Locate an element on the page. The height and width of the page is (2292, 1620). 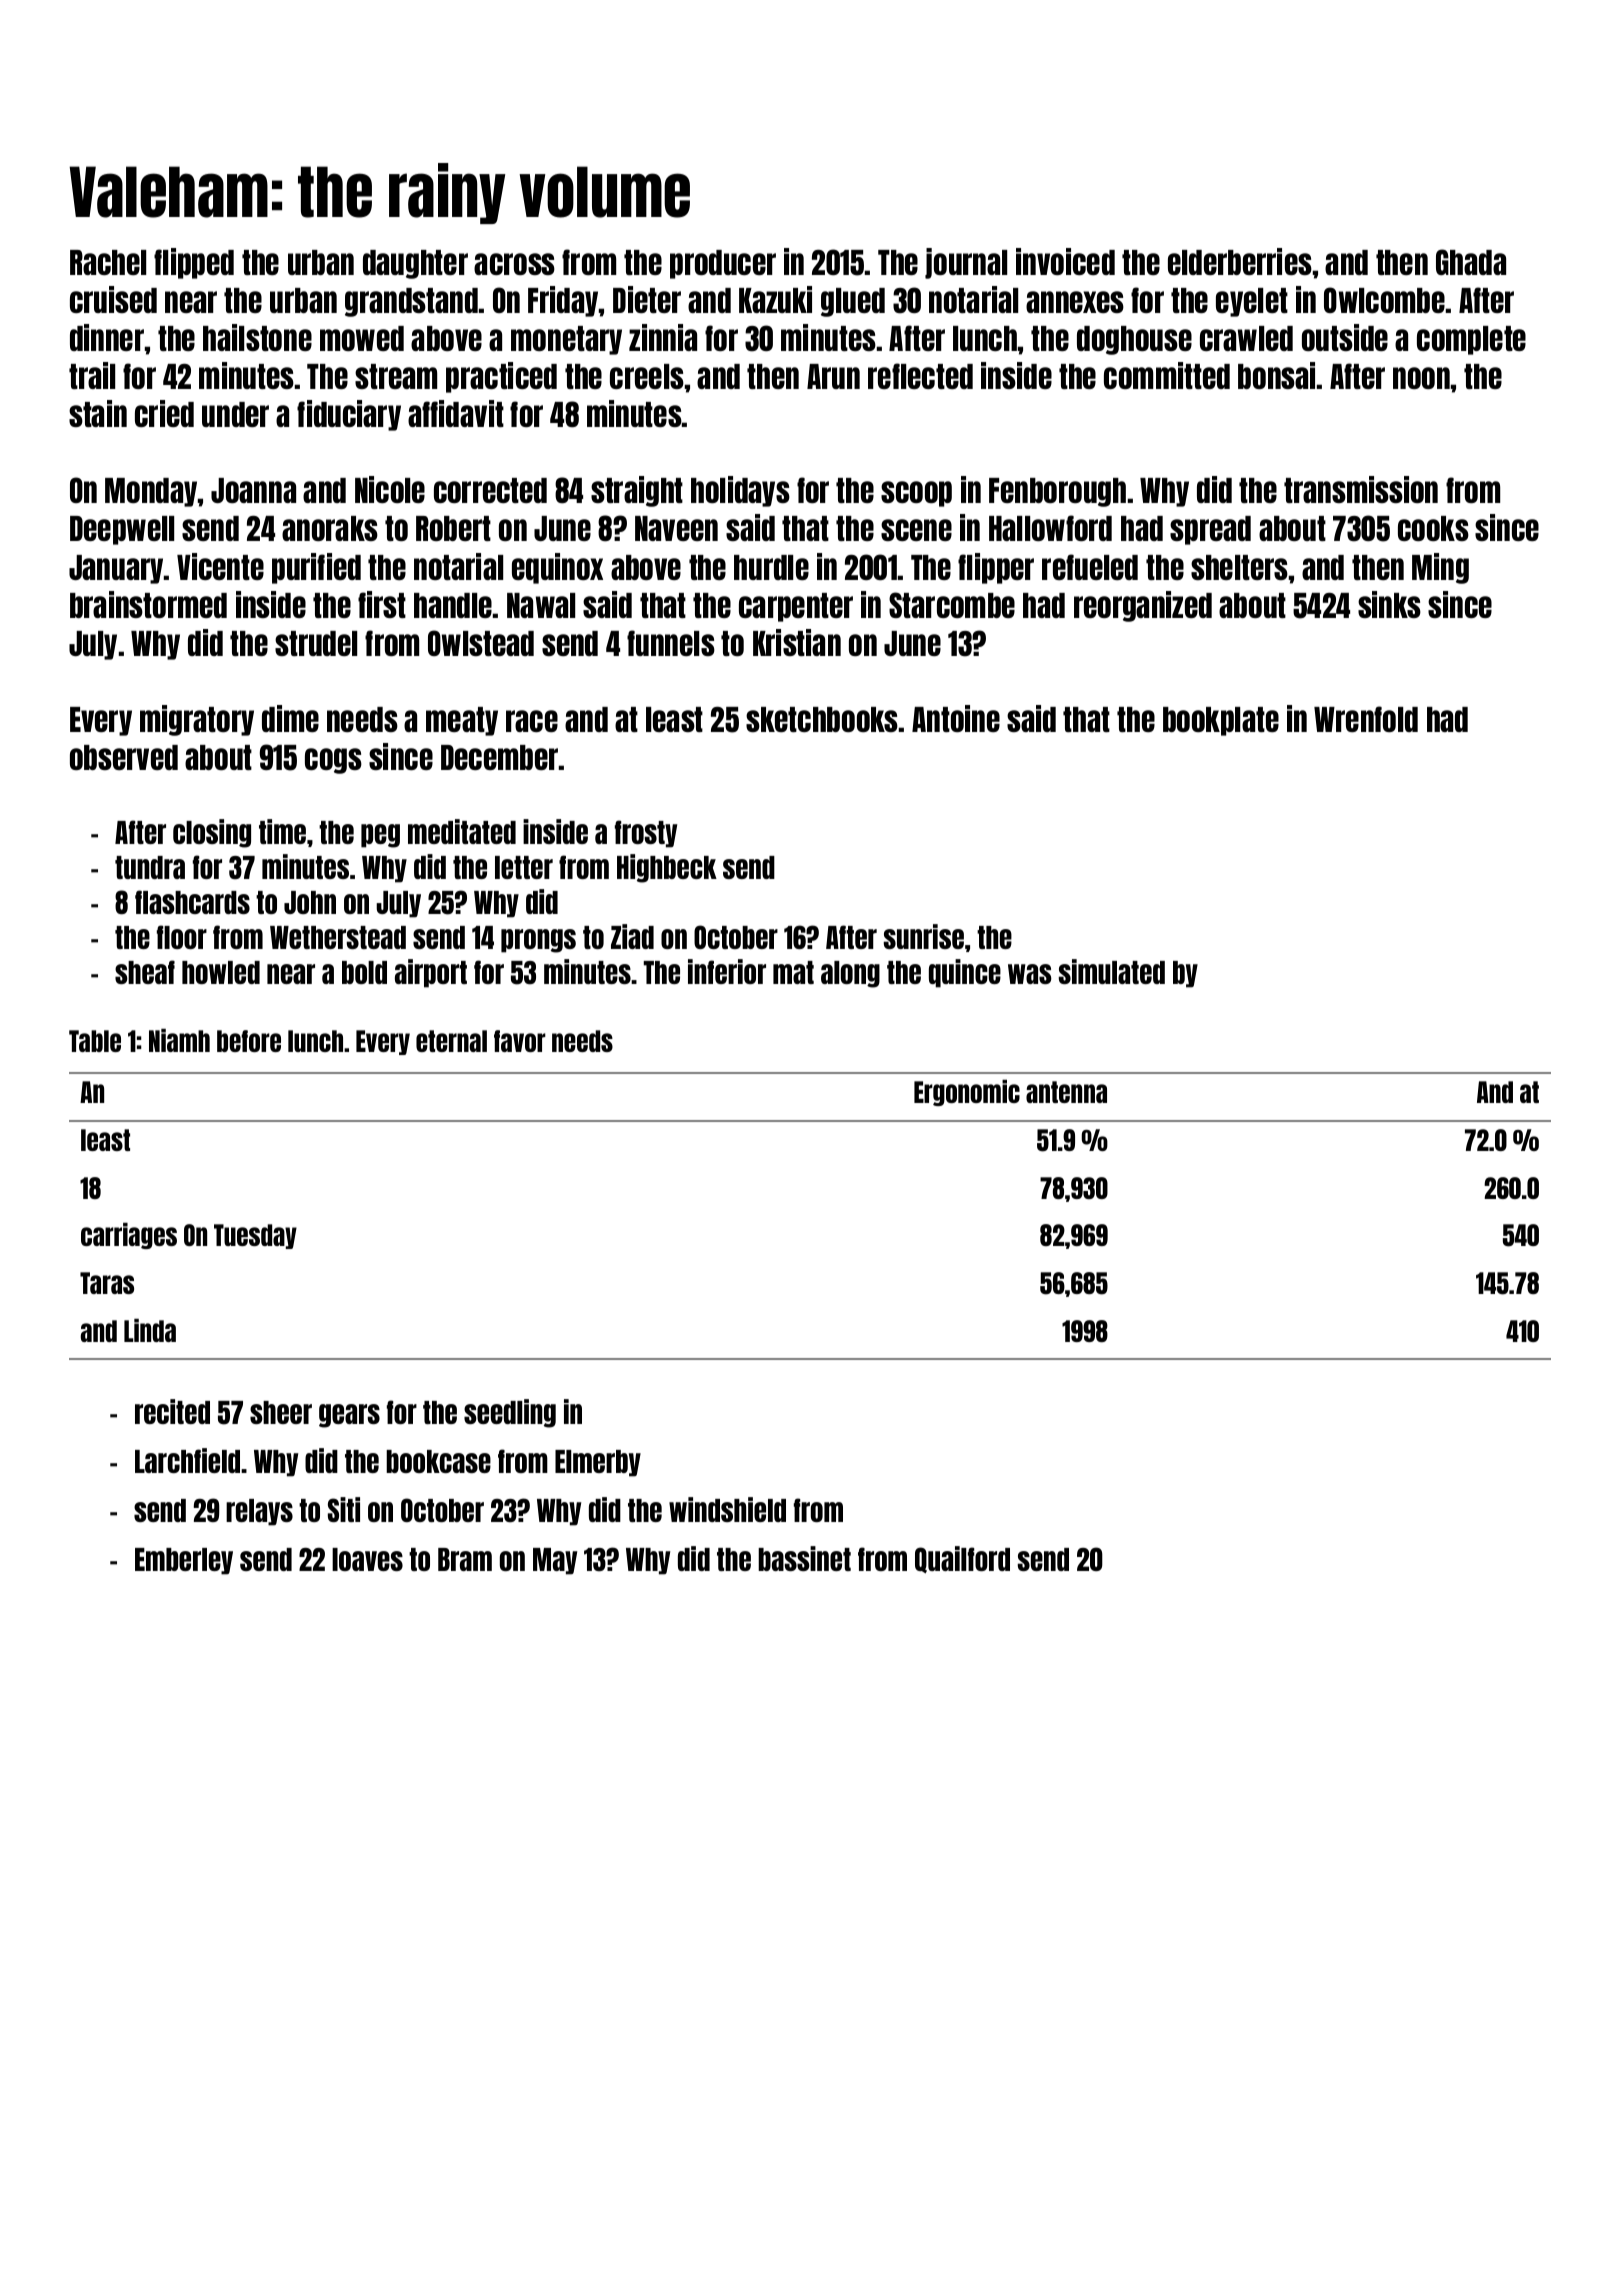
December is located at coordinates (499, 757).
